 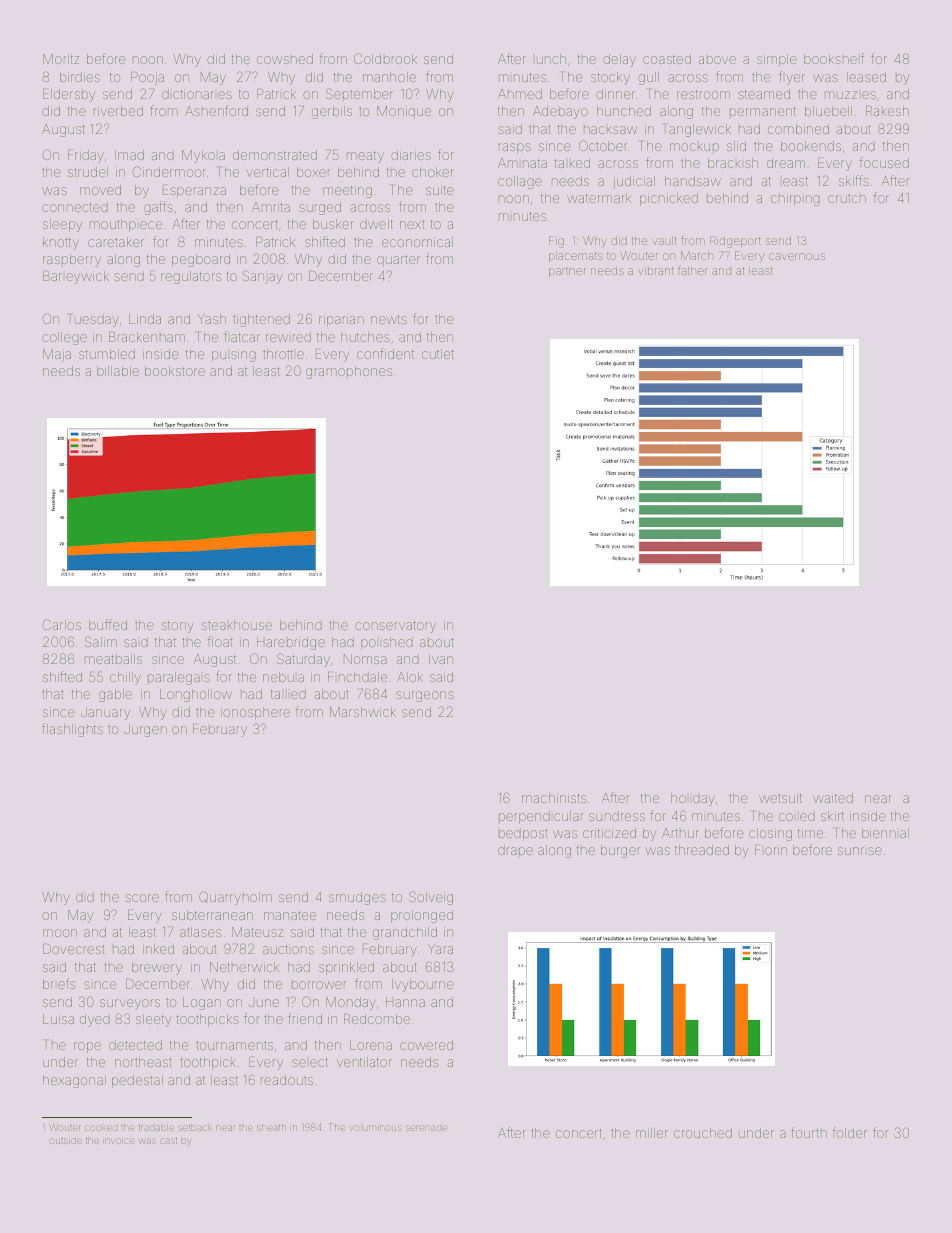 What do you see at coordinates (118, 111) in the screenshot?
I see `riverbed` at bounding box center [118, 111].
